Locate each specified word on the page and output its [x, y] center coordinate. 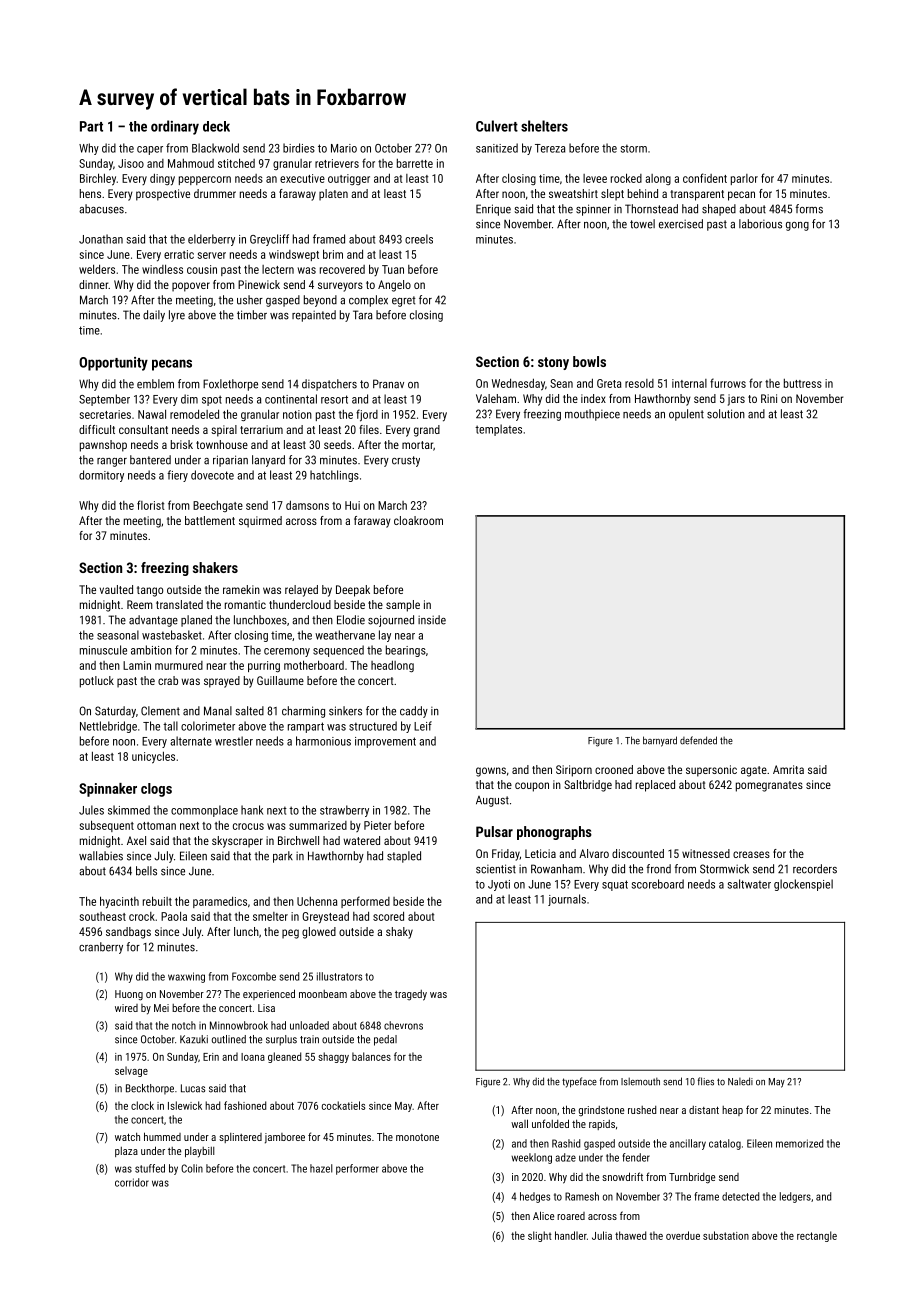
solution [726, 414]
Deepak [353, 591]
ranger [112, 462]
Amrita [788, 769]
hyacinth [119, 902]
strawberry [344, 811]
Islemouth [640, 1081]
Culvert [497, 126]
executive [302, 178]
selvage [131, 1071]
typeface [579, 1082]
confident [705, 178]
